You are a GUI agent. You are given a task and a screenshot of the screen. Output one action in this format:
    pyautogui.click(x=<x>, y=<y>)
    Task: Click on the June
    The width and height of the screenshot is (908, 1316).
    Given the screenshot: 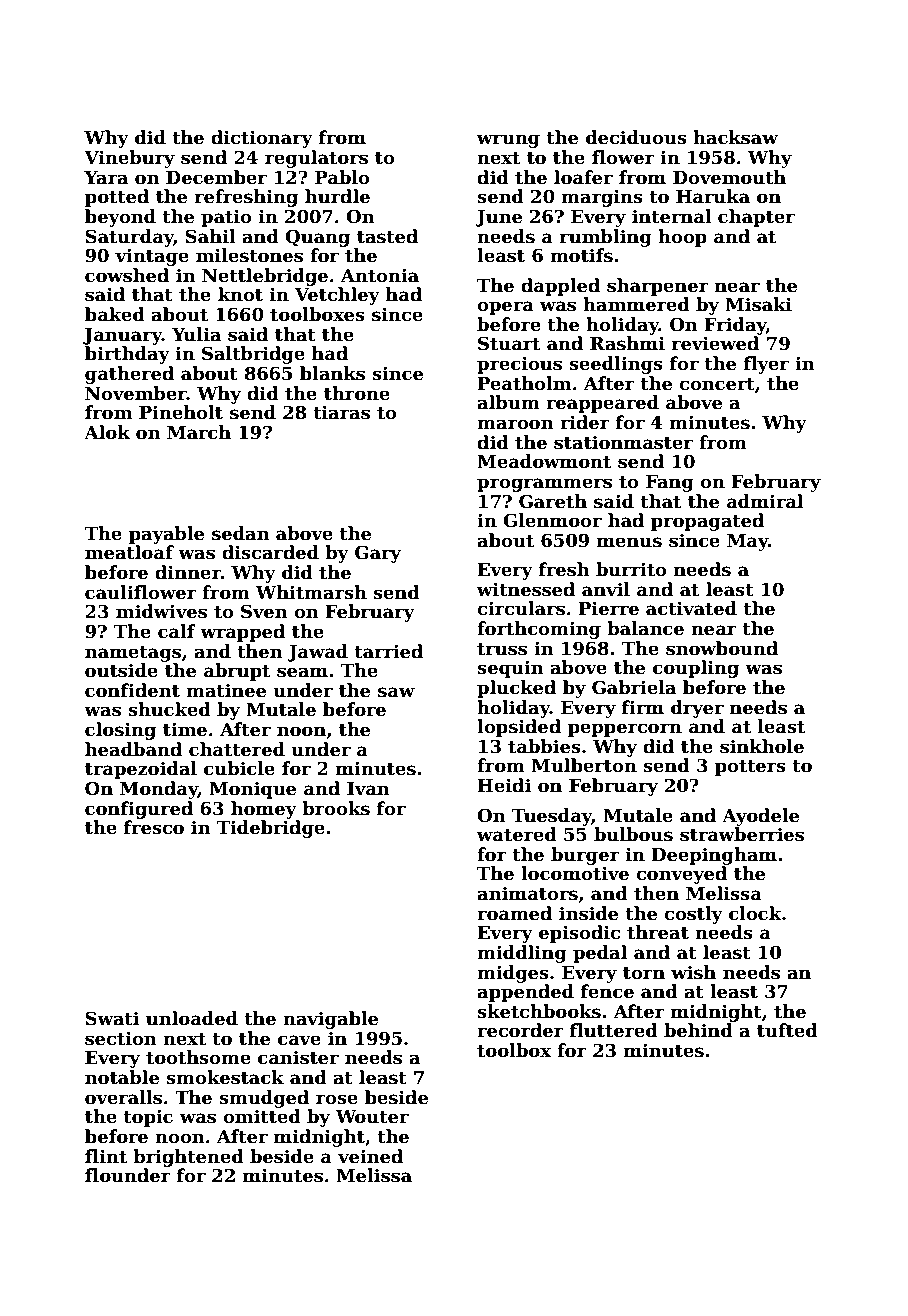 What is the action you would take?
    pyautogui.click(x=498, y=218)
